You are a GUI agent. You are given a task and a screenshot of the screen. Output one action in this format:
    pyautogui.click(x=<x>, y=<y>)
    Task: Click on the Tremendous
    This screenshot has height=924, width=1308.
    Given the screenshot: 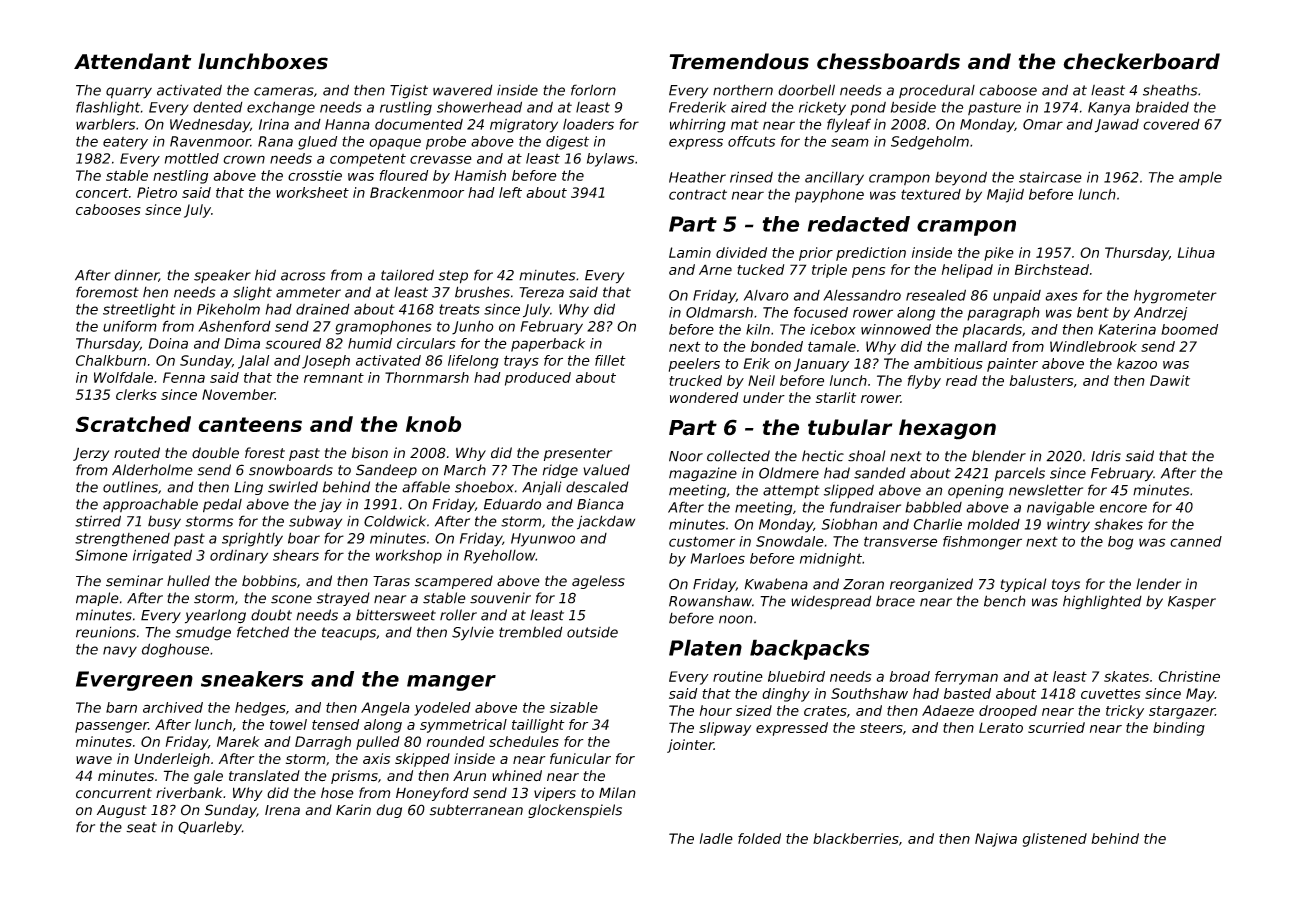 What is the action you would take?
    pyautogui.click(x=739, y=61)
